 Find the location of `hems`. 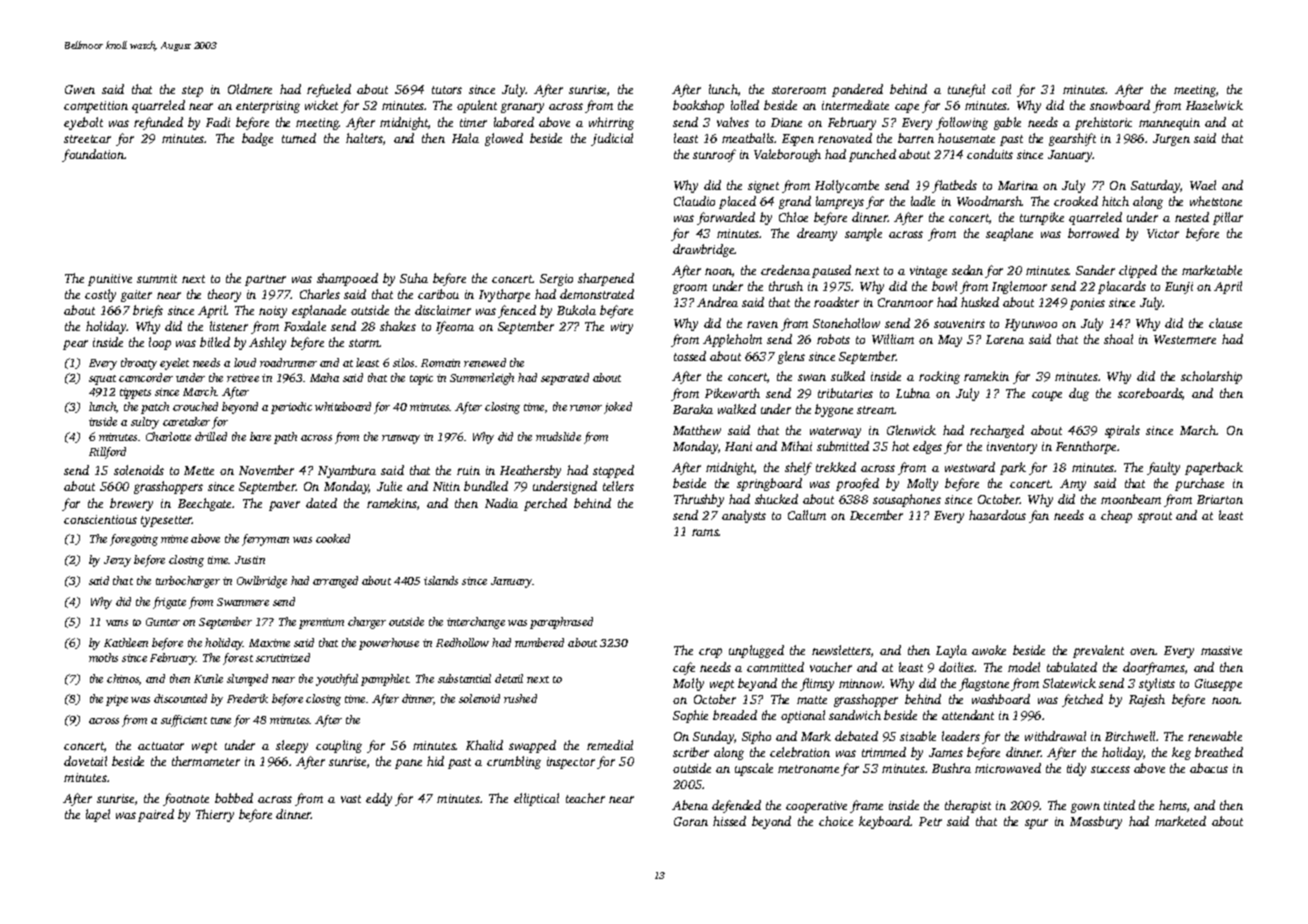

hems is located at coordinates (1173, 805).
